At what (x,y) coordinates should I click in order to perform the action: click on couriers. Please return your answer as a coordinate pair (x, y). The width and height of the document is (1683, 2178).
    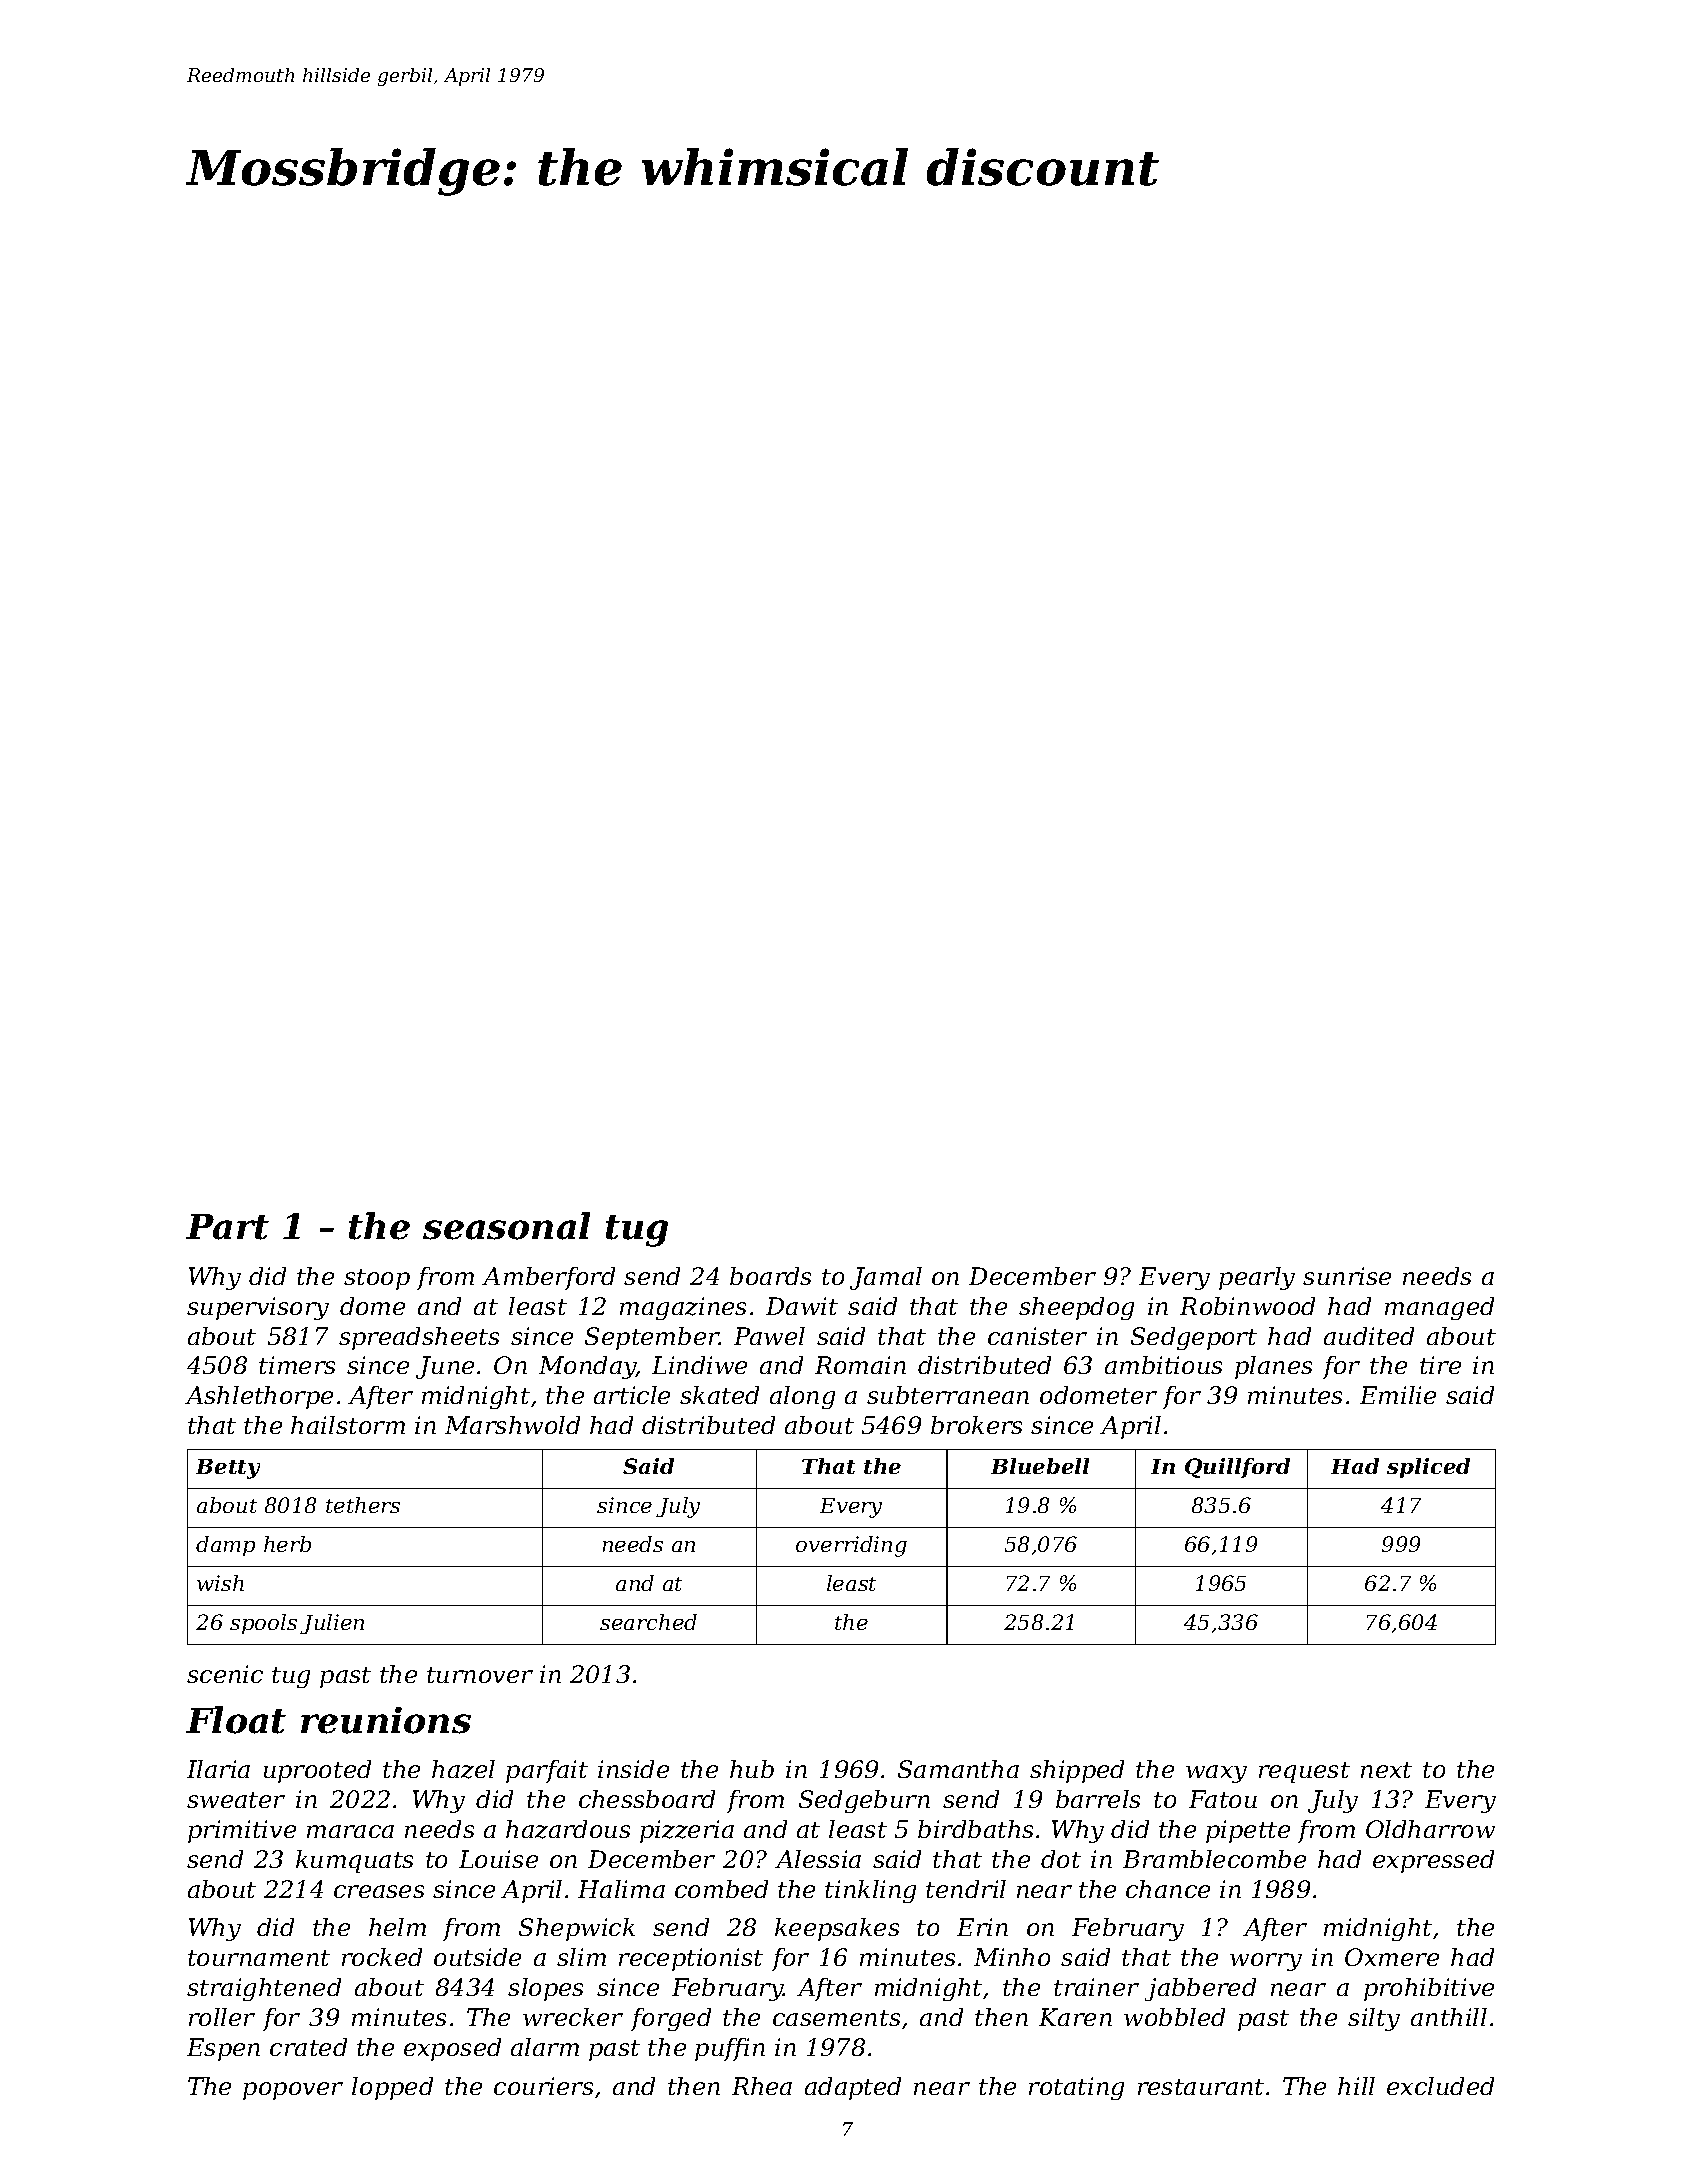
    Looking at the image, I should click on (543, 2086).
